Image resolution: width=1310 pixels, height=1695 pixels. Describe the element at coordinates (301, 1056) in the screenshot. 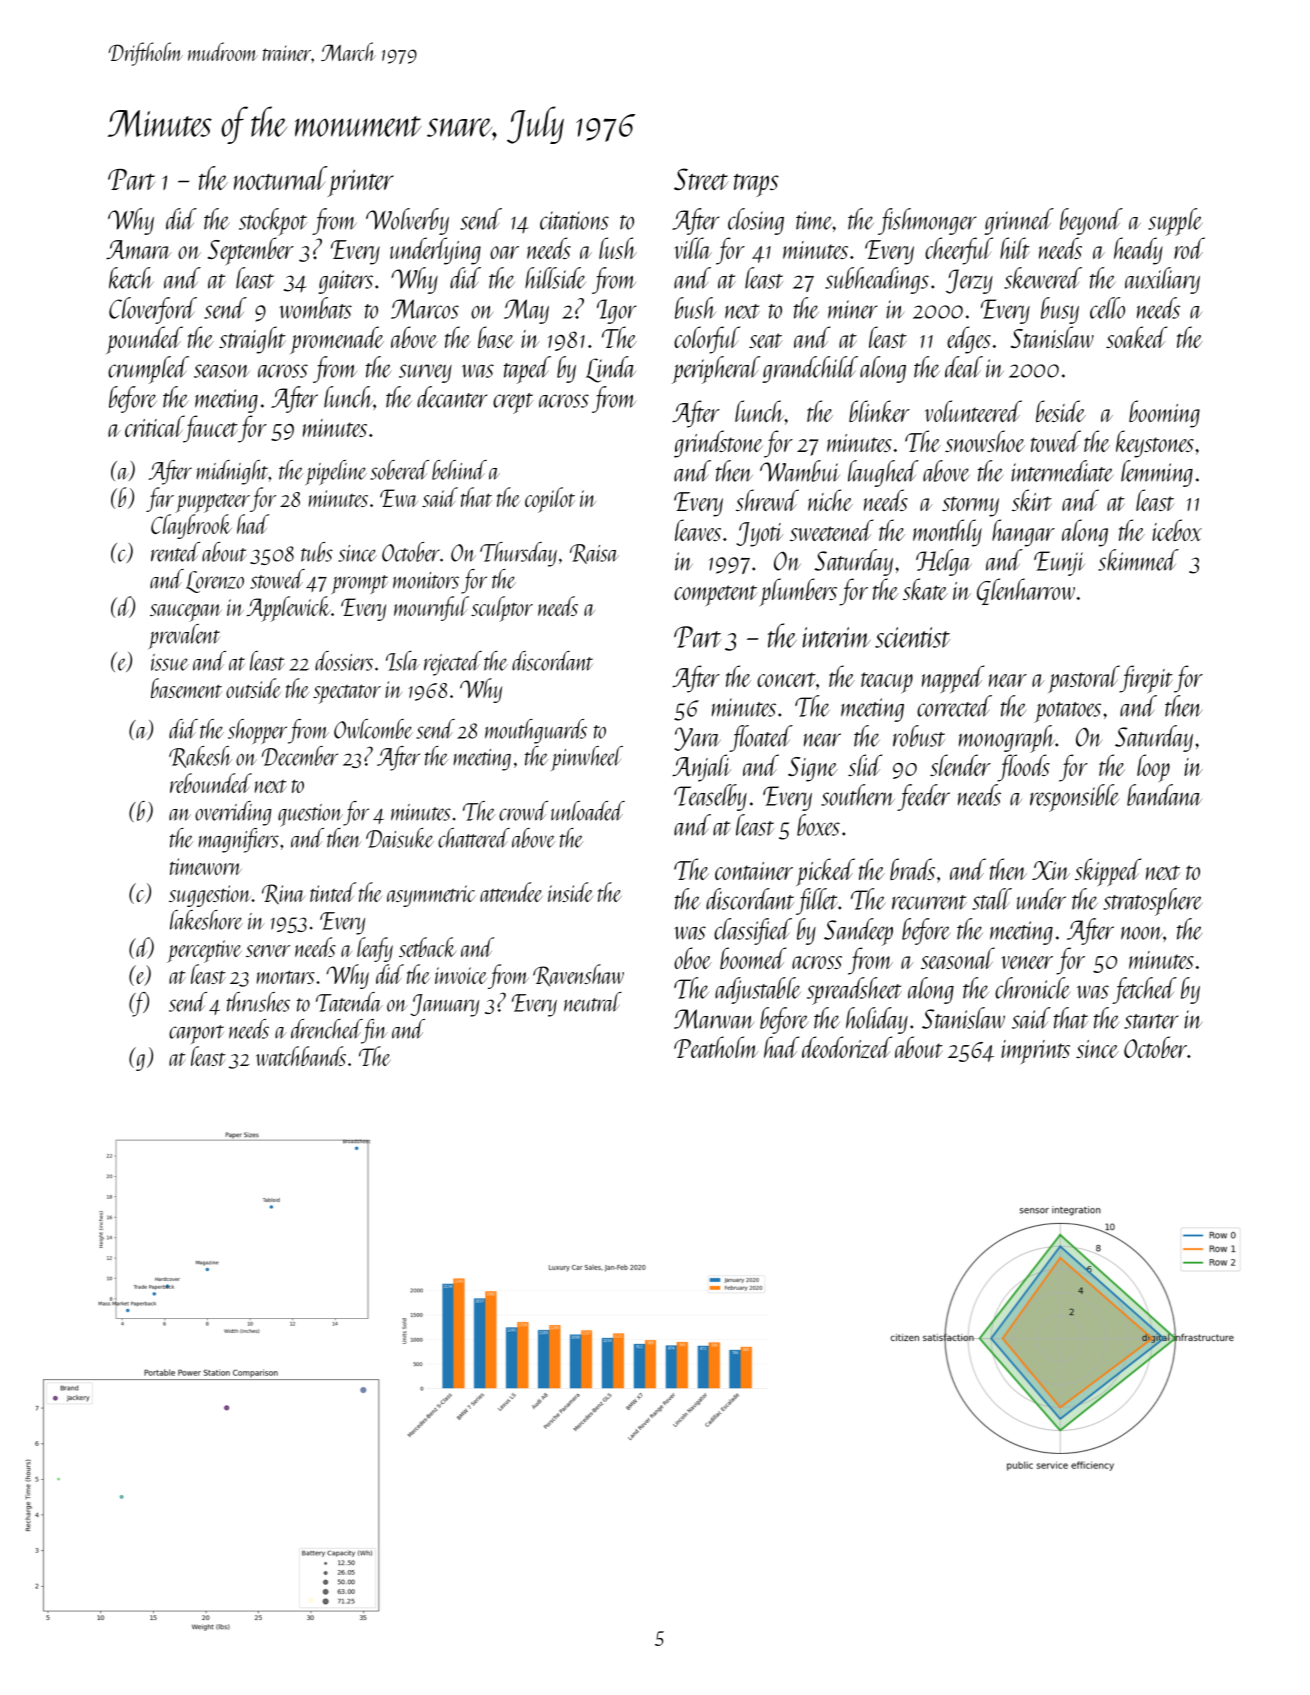

I see `watchbands` at that location.
